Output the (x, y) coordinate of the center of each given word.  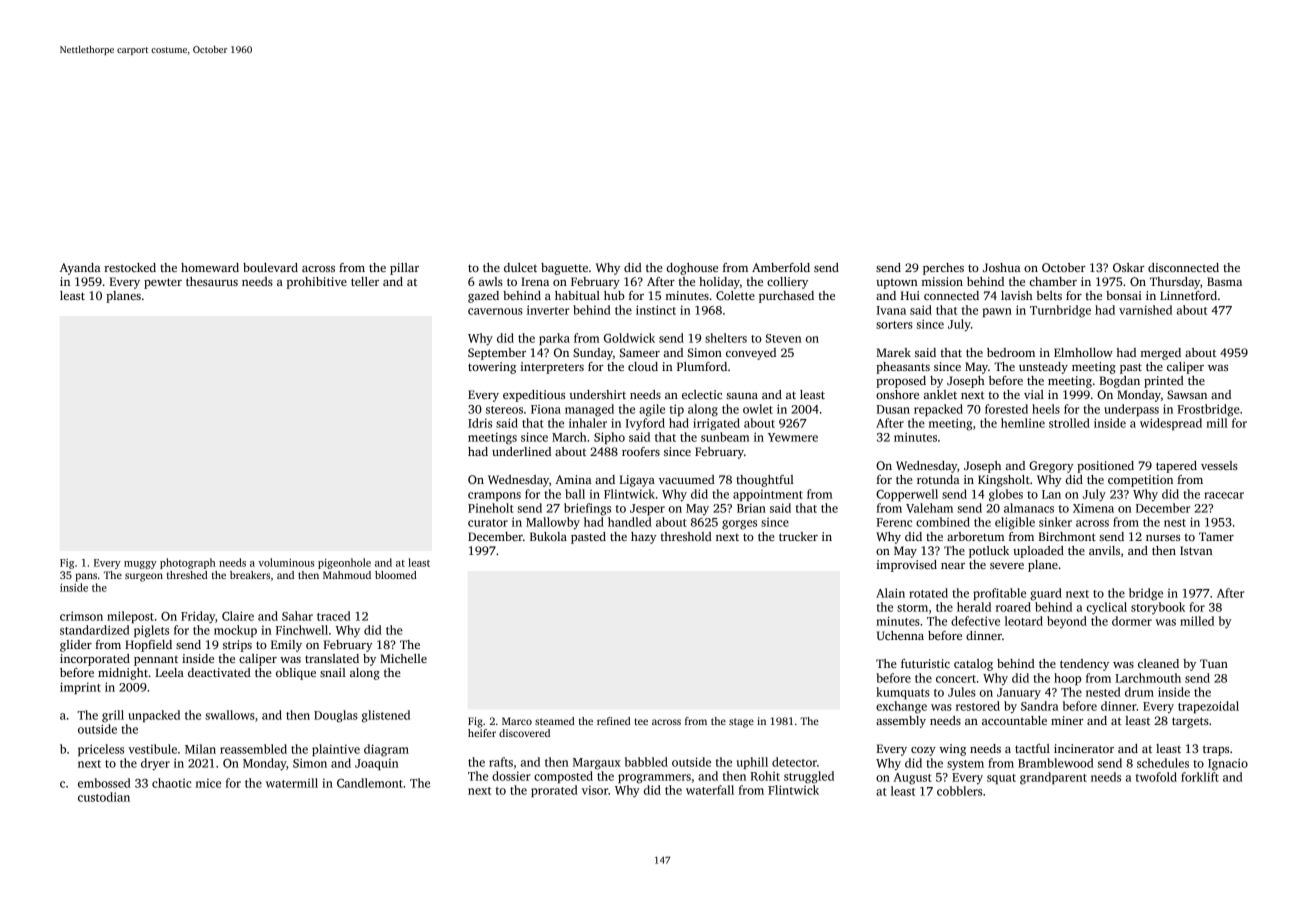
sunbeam (725, 437)
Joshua (1001, 267)
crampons (494, 496)
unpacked (154, 716)
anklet (940, 394)
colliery (787, 283)
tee (641, 721)
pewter (163, 283)
